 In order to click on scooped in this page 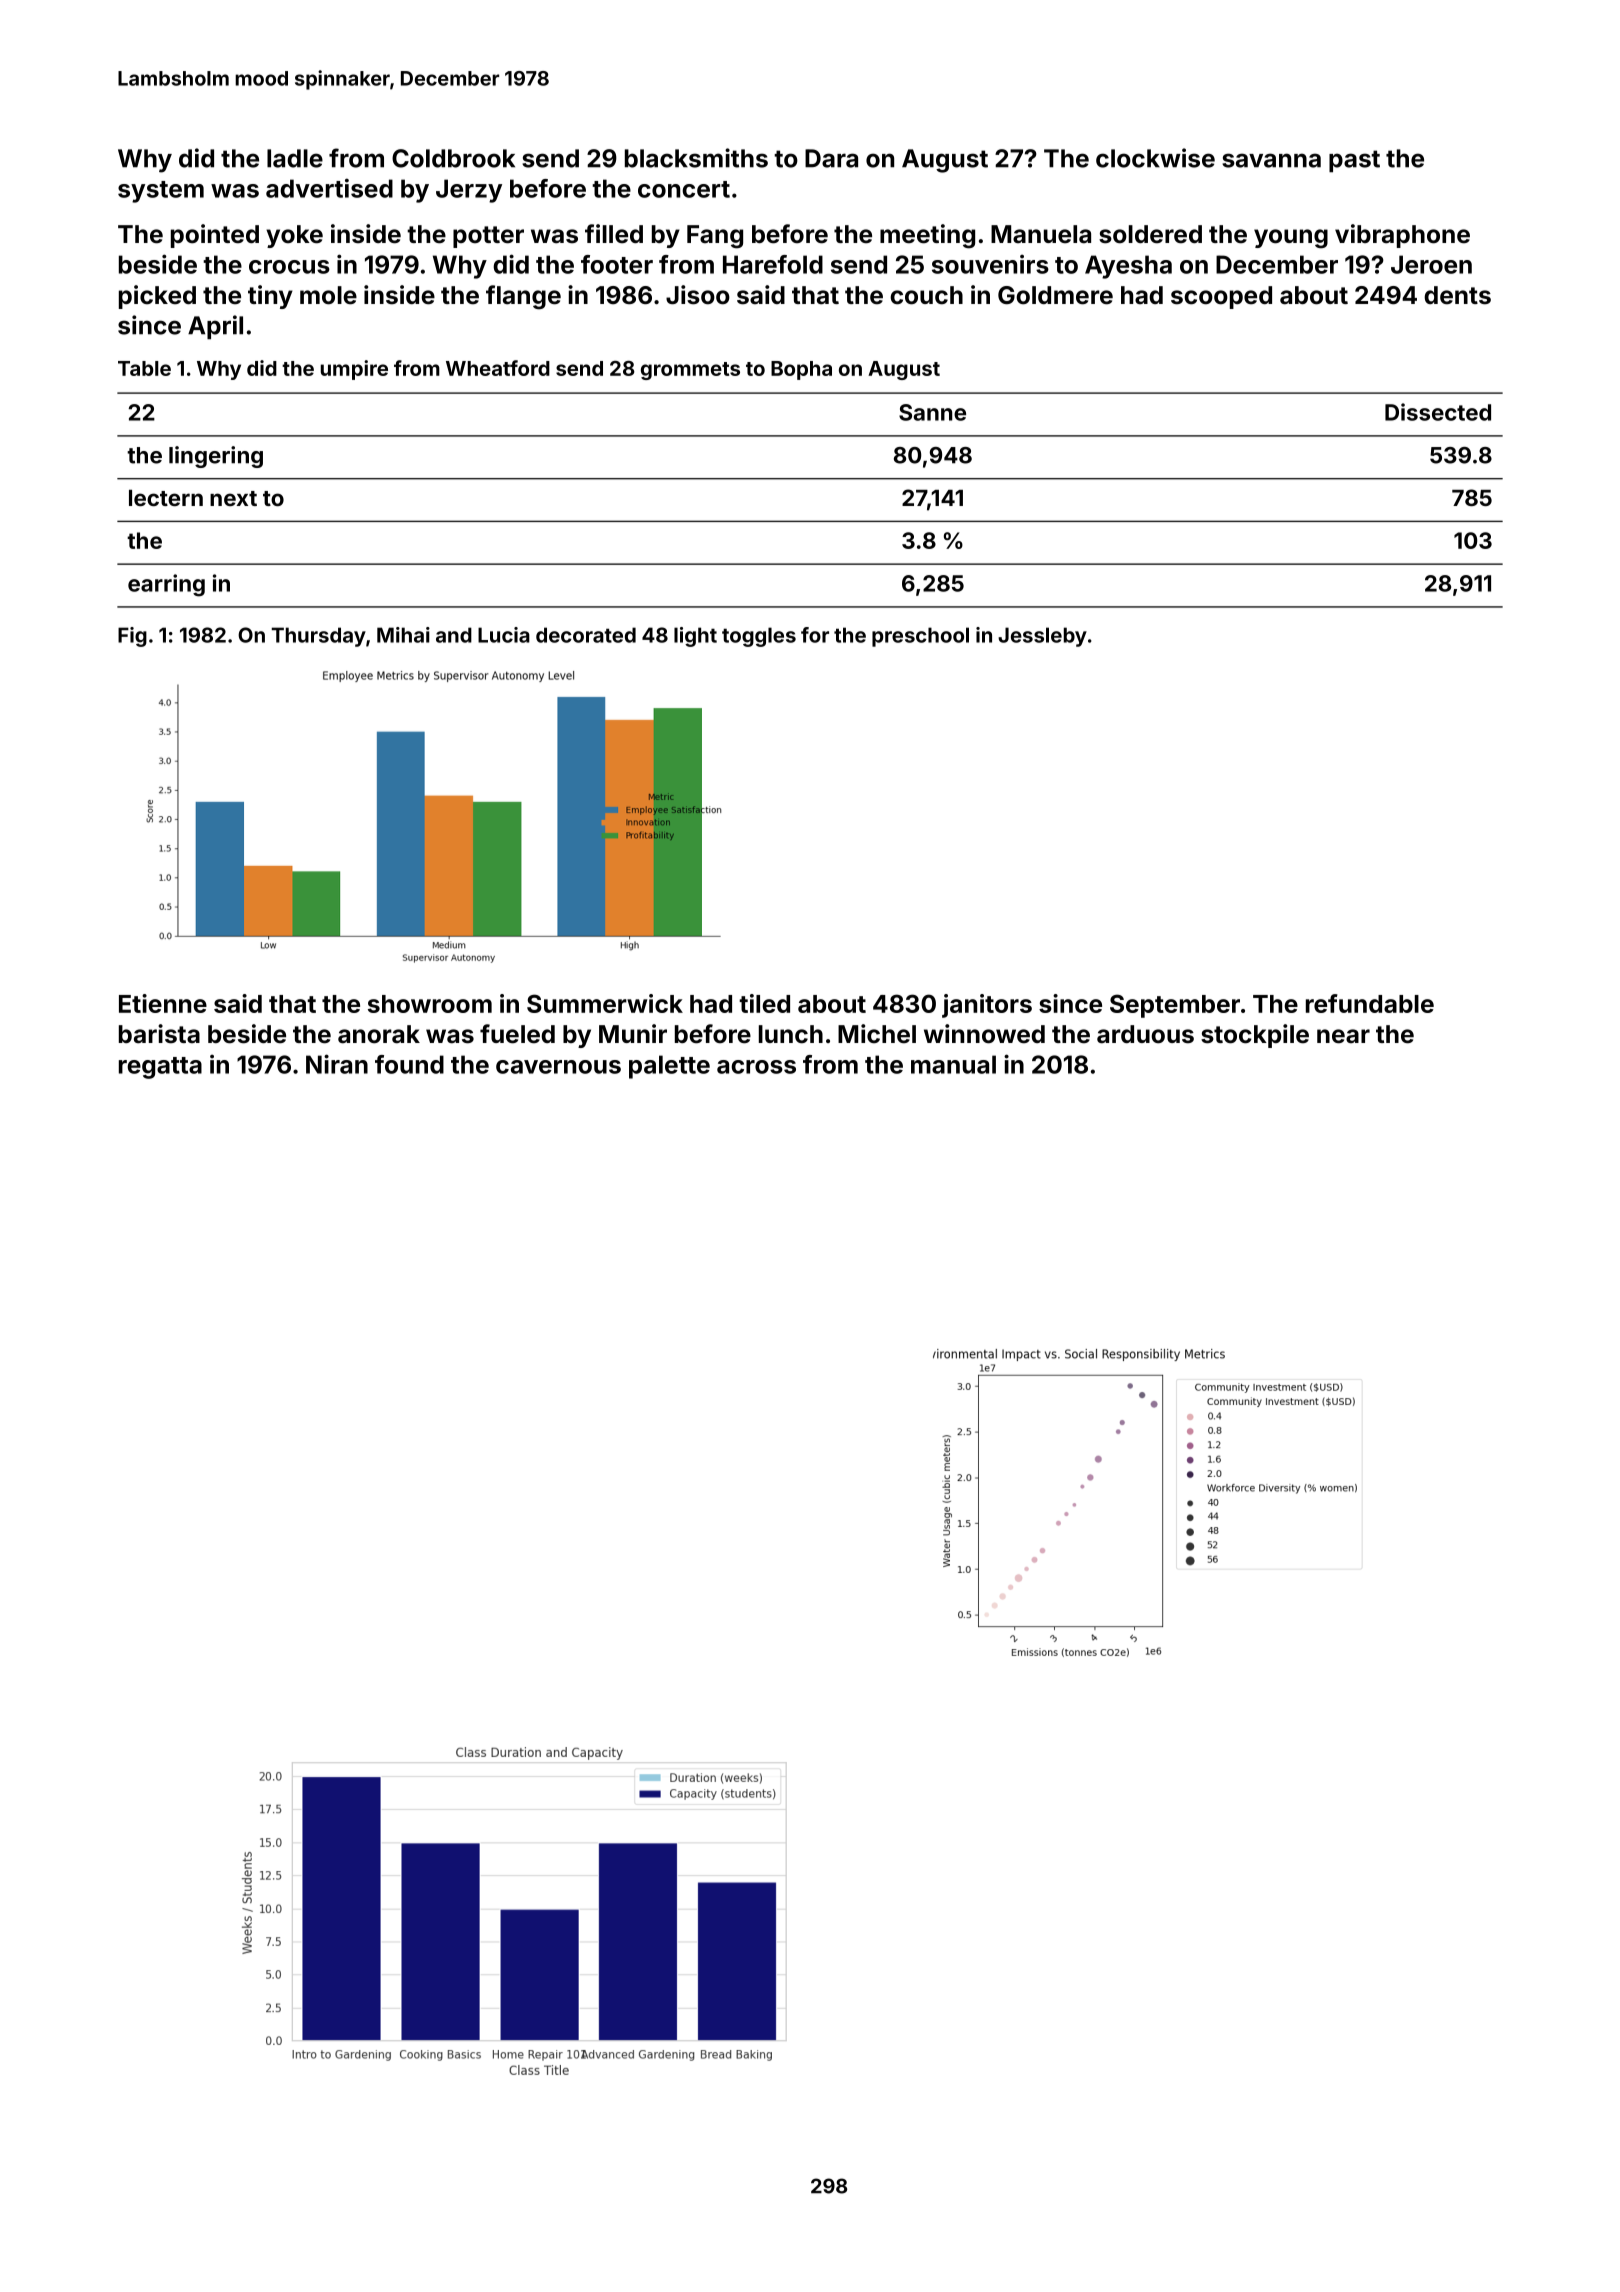, I will do `click(1221, 297)`.
